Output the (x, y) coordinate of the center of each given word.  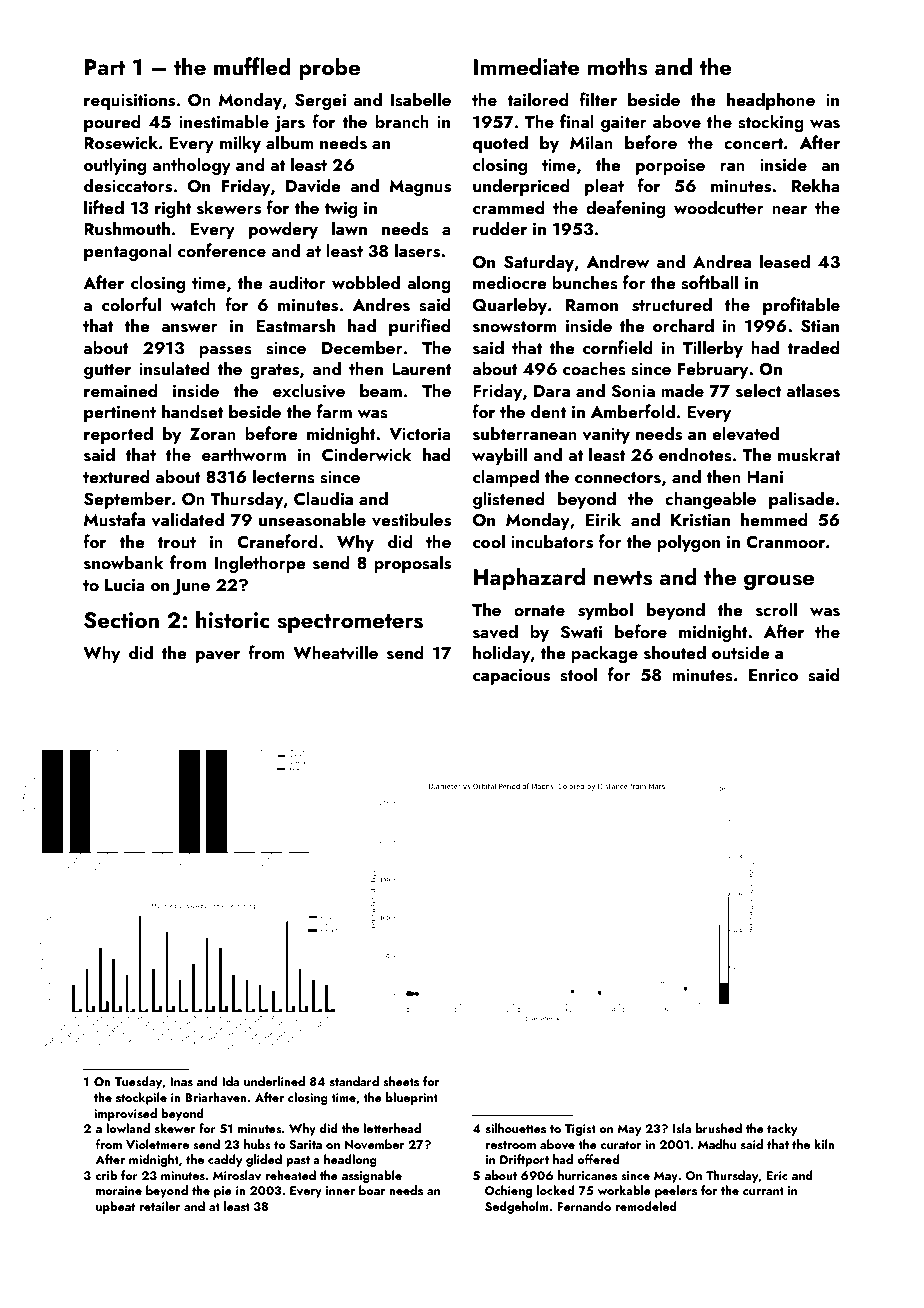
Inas (181, 1081)
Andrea (722, 261)
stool (578, 674)
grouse (779, 582)
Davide (313, 185)
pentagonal (128, 252)
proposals (412, 564)
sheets (401, 1081)
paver (218, 657)
